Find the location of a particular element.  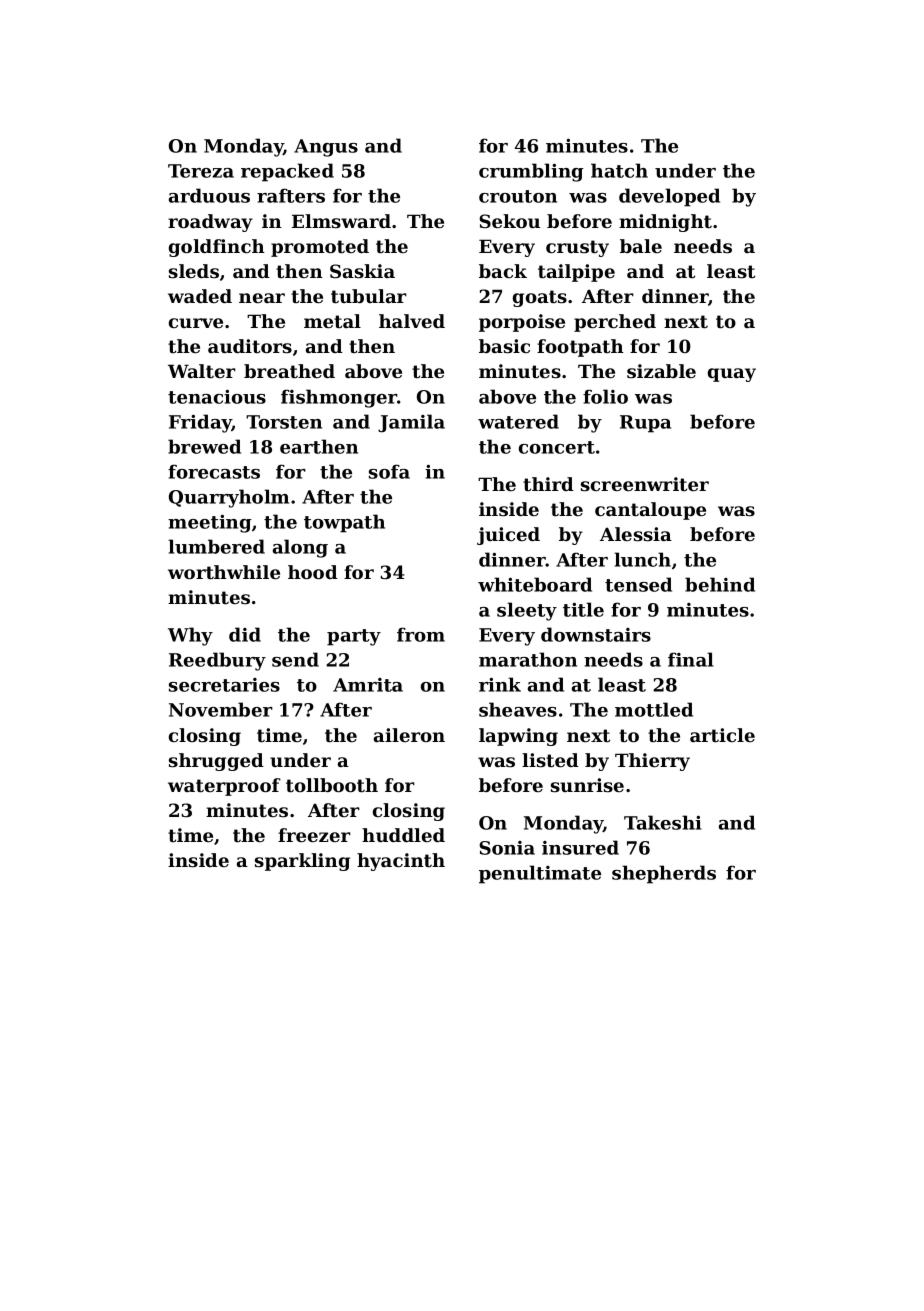

Angus is located at coordinates (326, 148).
